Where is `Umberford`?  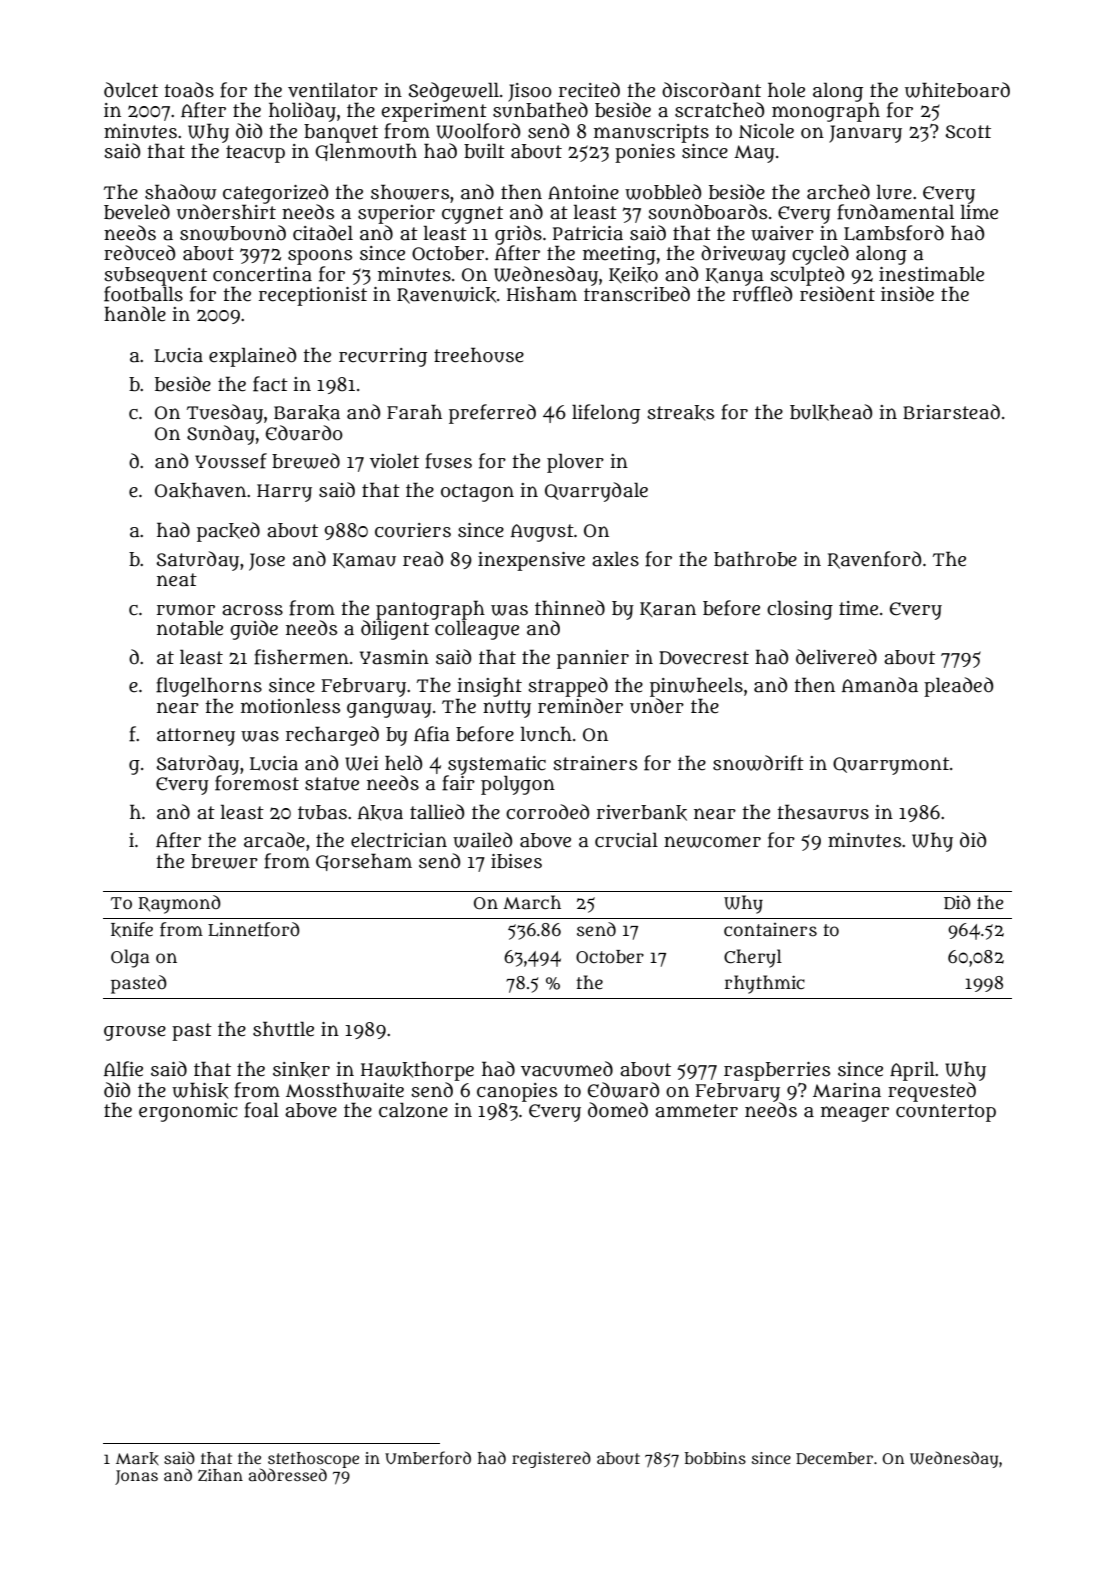
Umberford is located at coordinates (428, 1458).
